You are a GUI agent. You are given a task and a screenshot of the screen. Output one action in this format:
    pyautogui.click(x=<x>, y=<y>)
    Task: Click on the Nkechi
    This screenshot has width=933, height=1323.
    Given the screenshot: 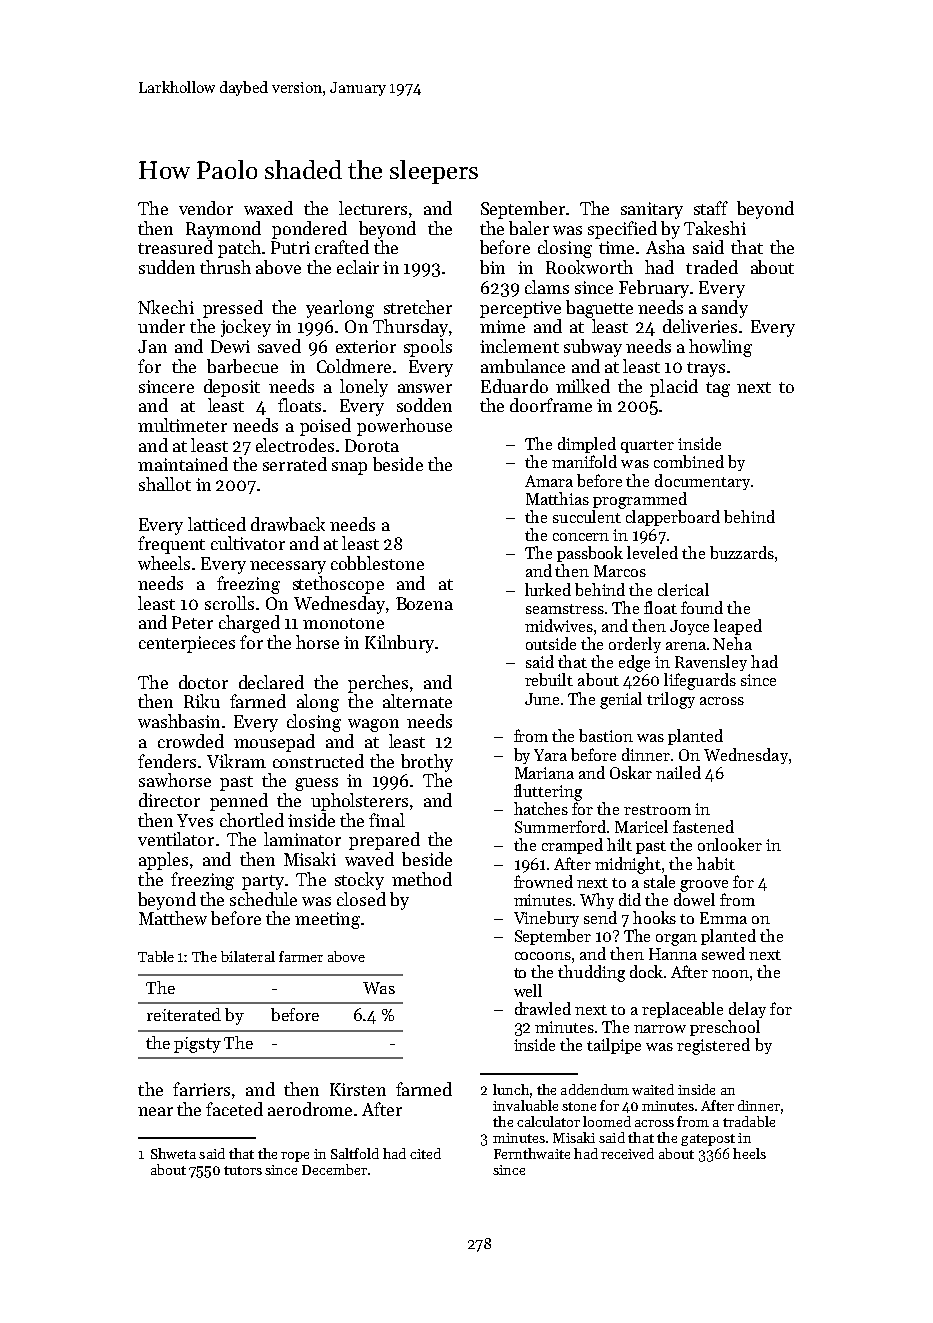 What is the action you would take?
    pyautogui.click(x=166, y=307)
